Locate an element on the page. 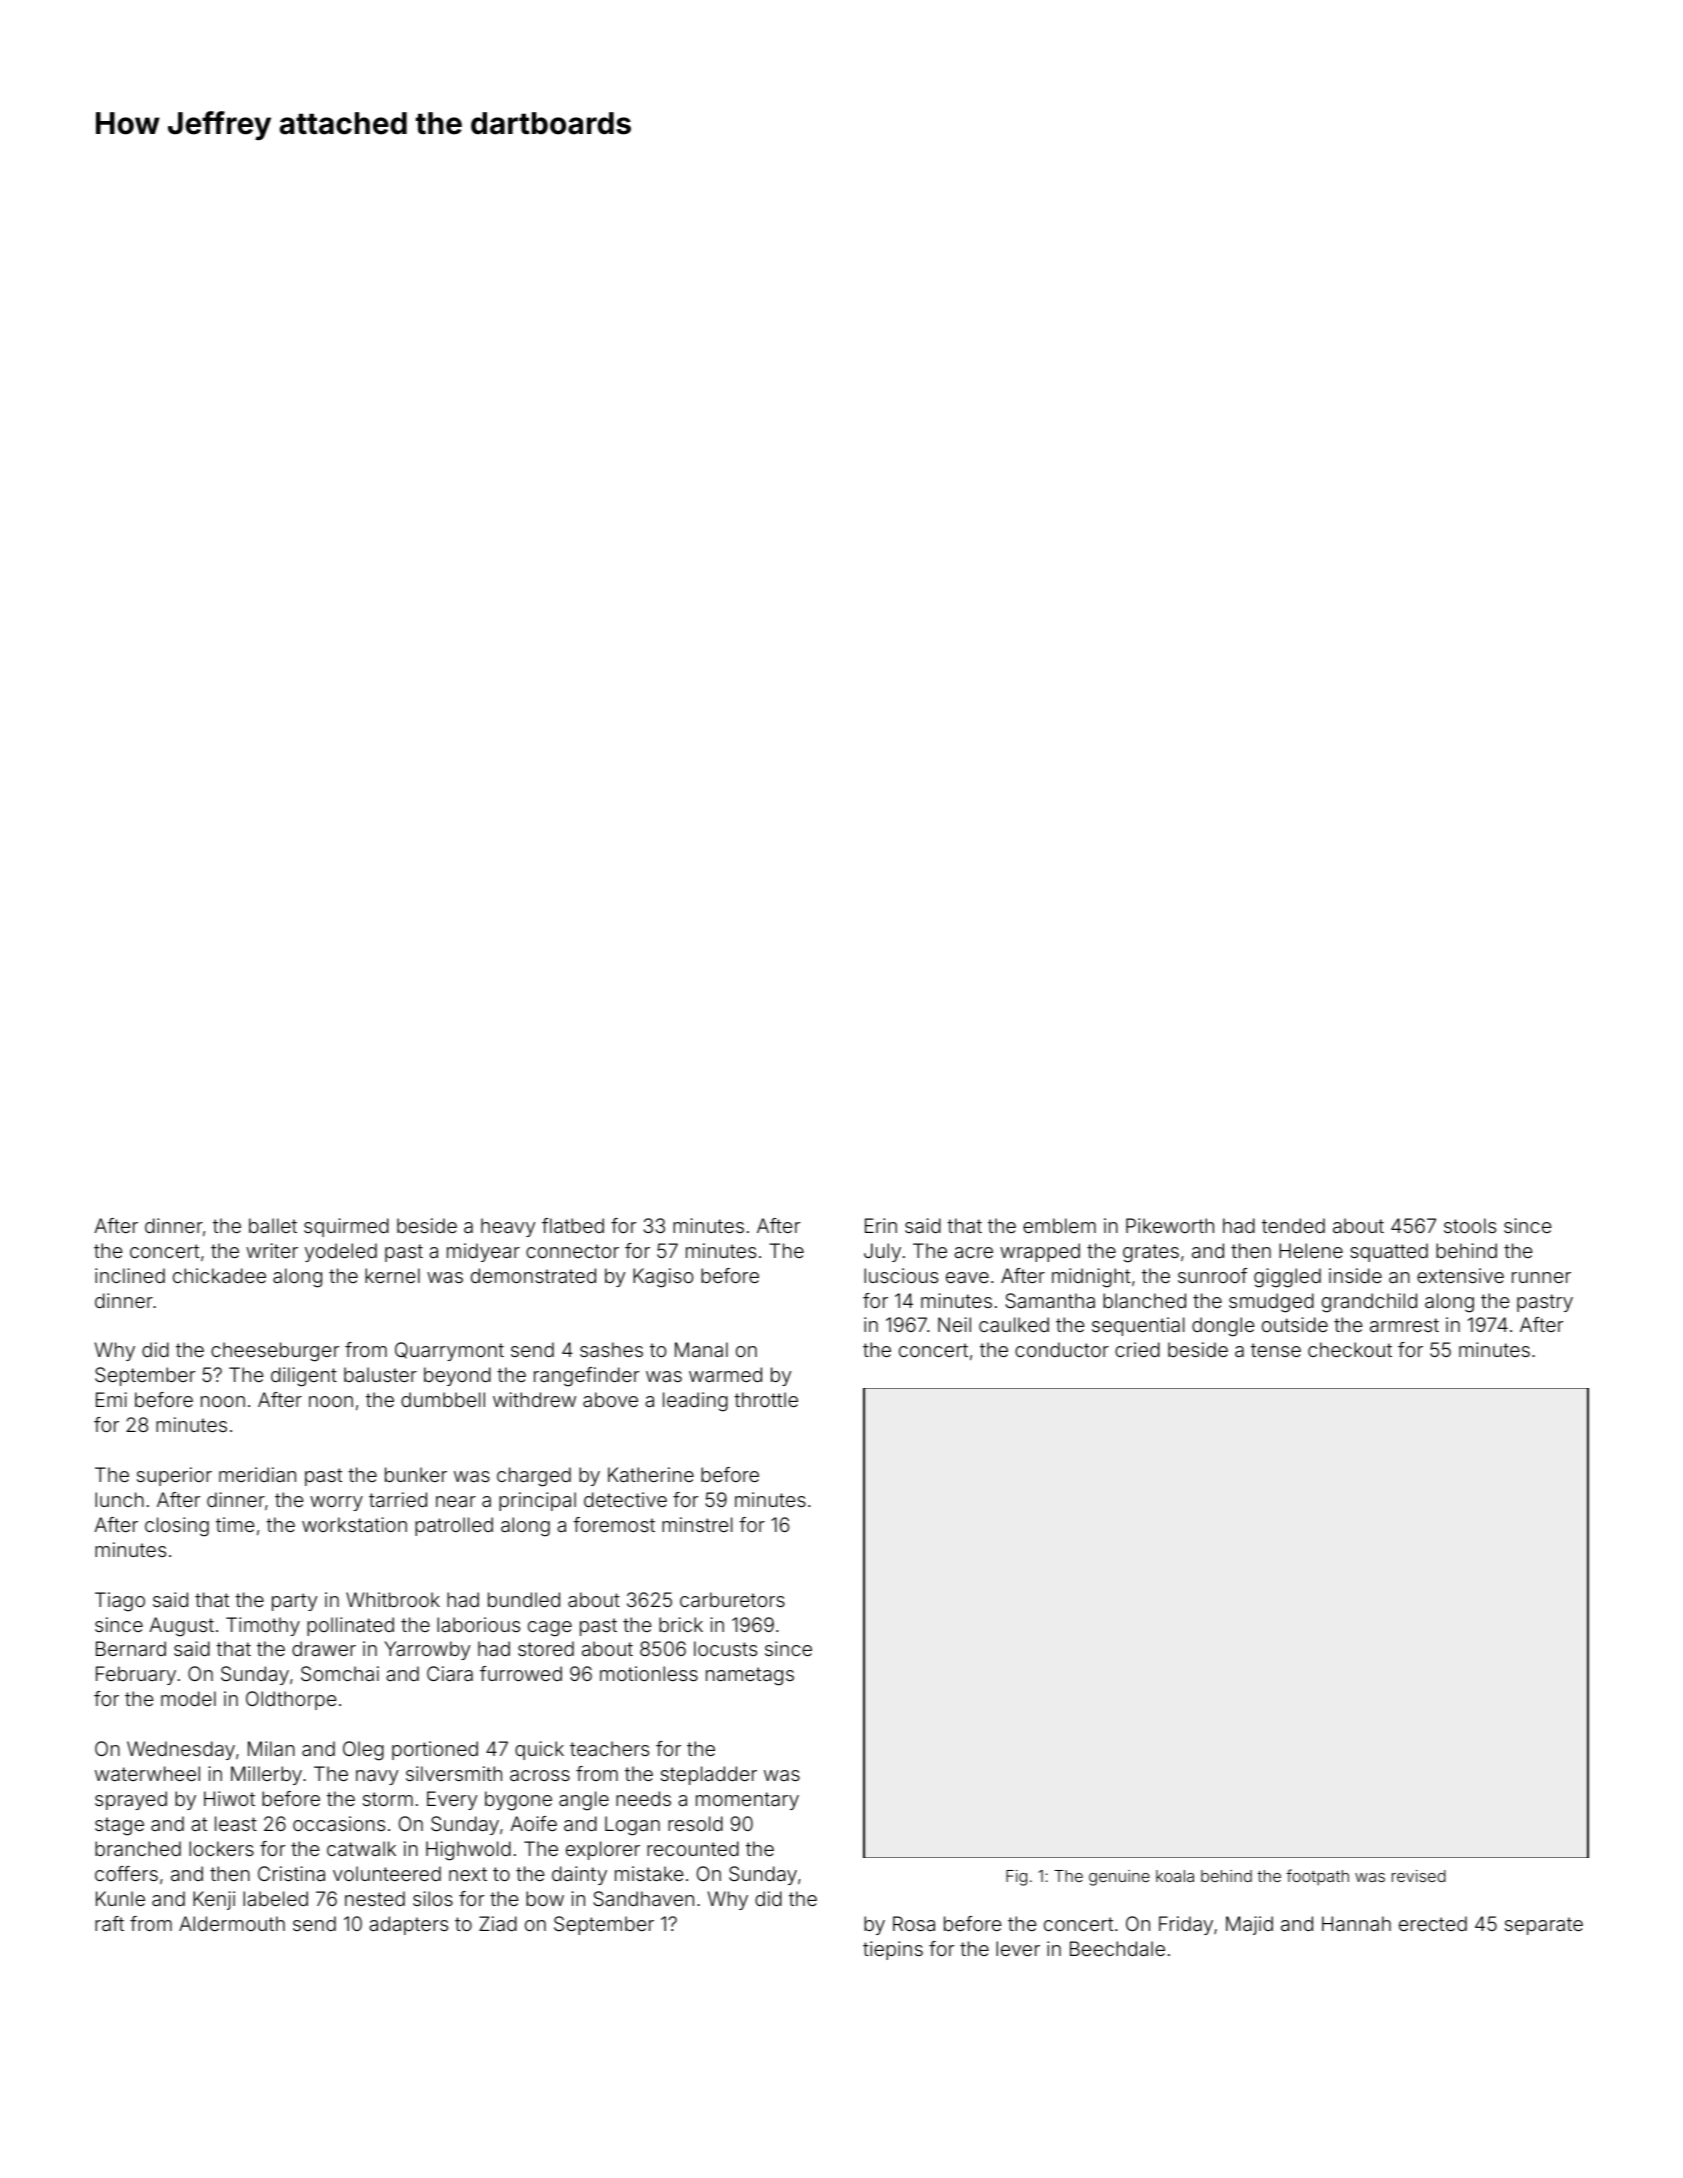 The image size is (1683, 2178). Fig is located at coordinates (1016, 1878).
